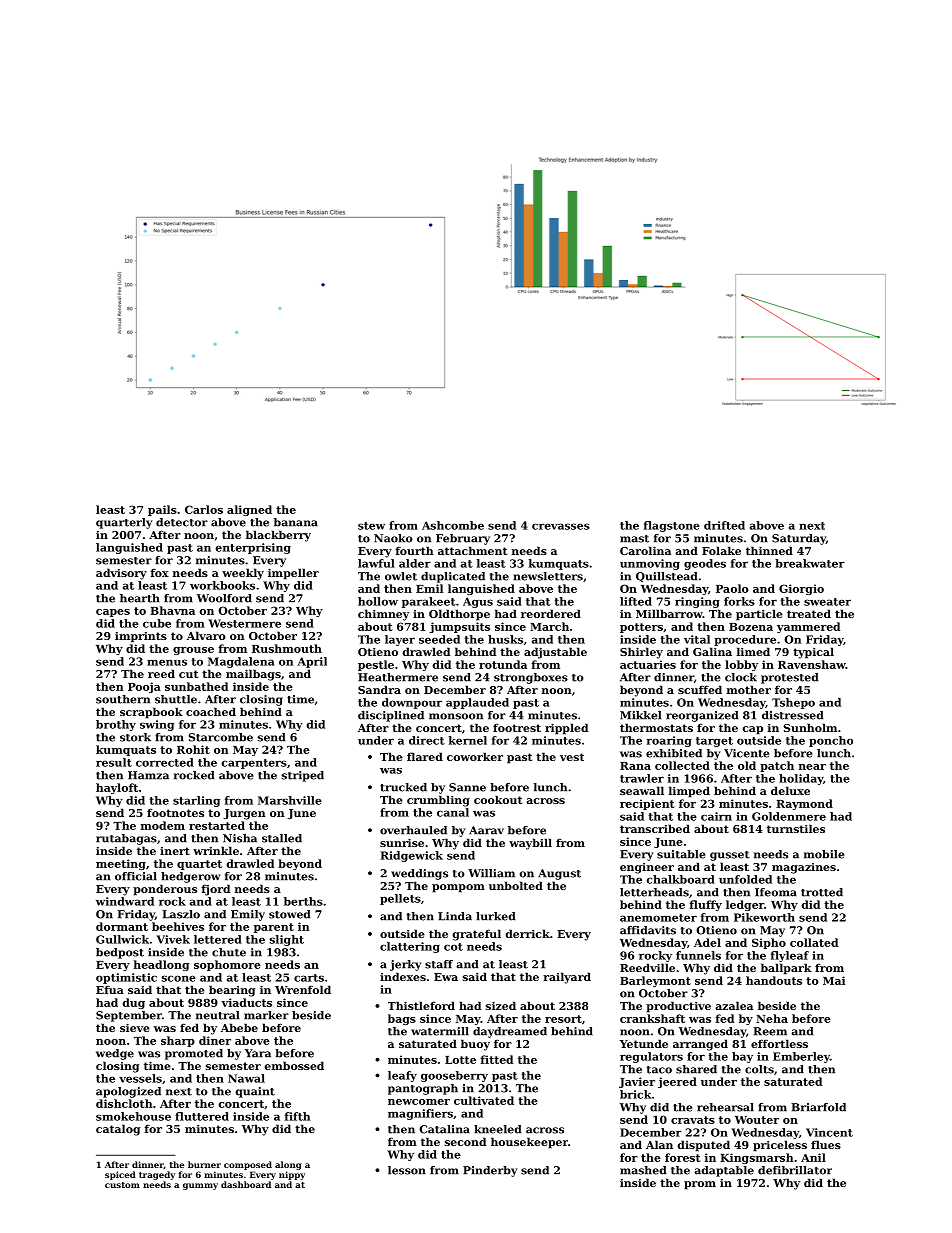  Describe the element at coordinates (419, 1102) in the image. I see `newcomer` at that location.
